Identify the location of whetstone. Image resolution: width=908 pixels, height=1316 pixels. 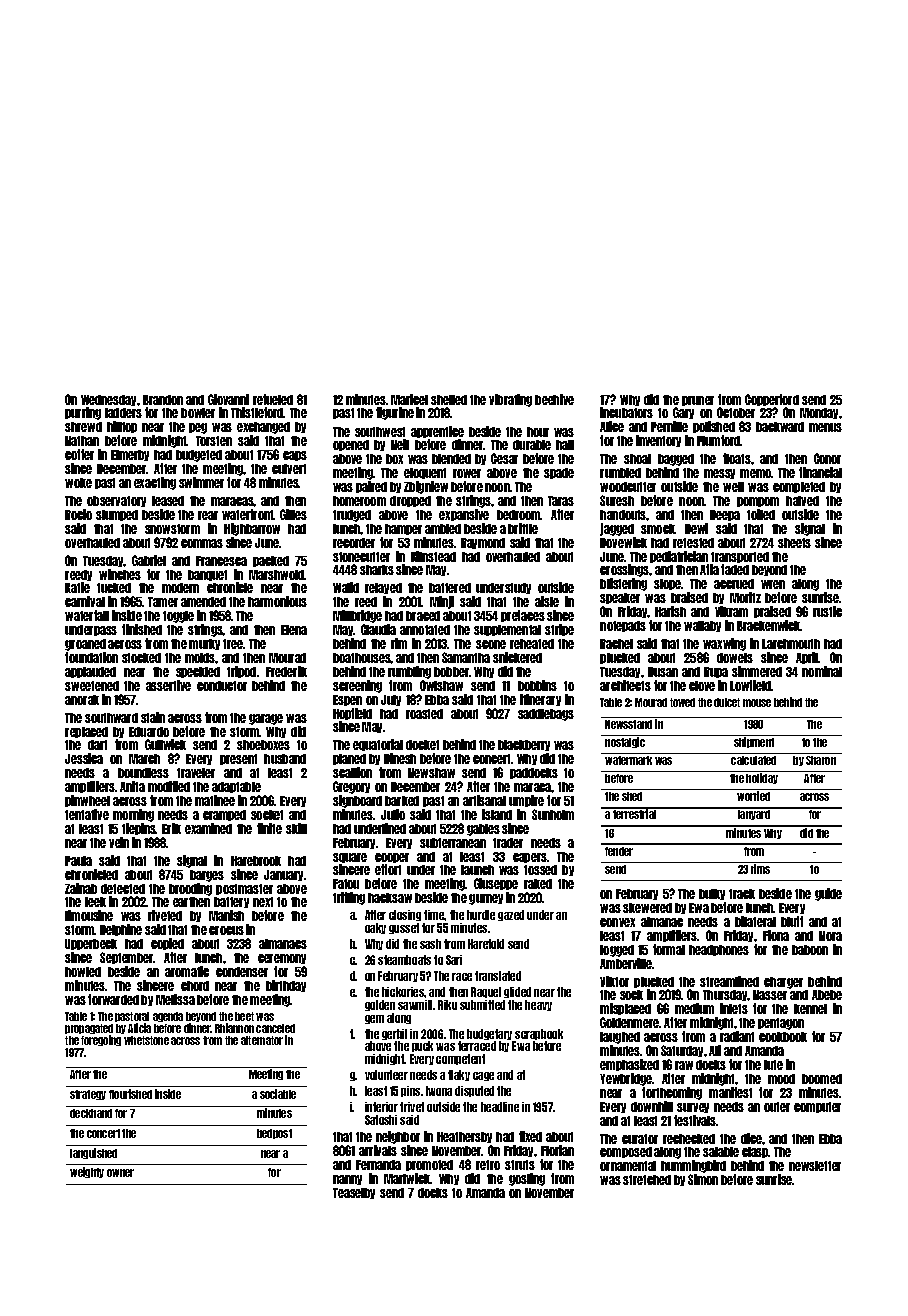
(146, 1040).
